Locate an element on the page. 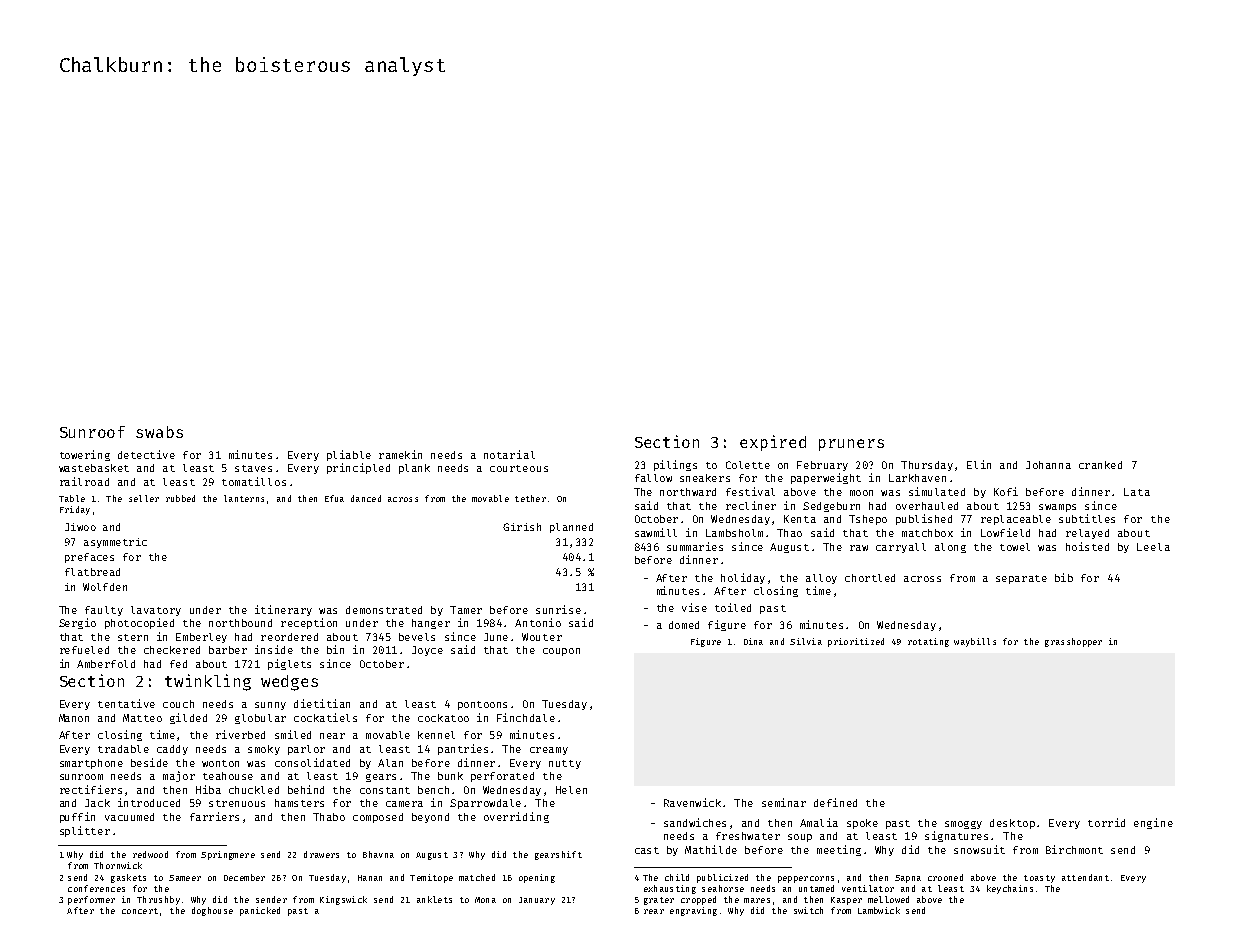 Image resolution: width=1233 pixels, height=952 pixels. expired is located at coordinates (773, 443).
